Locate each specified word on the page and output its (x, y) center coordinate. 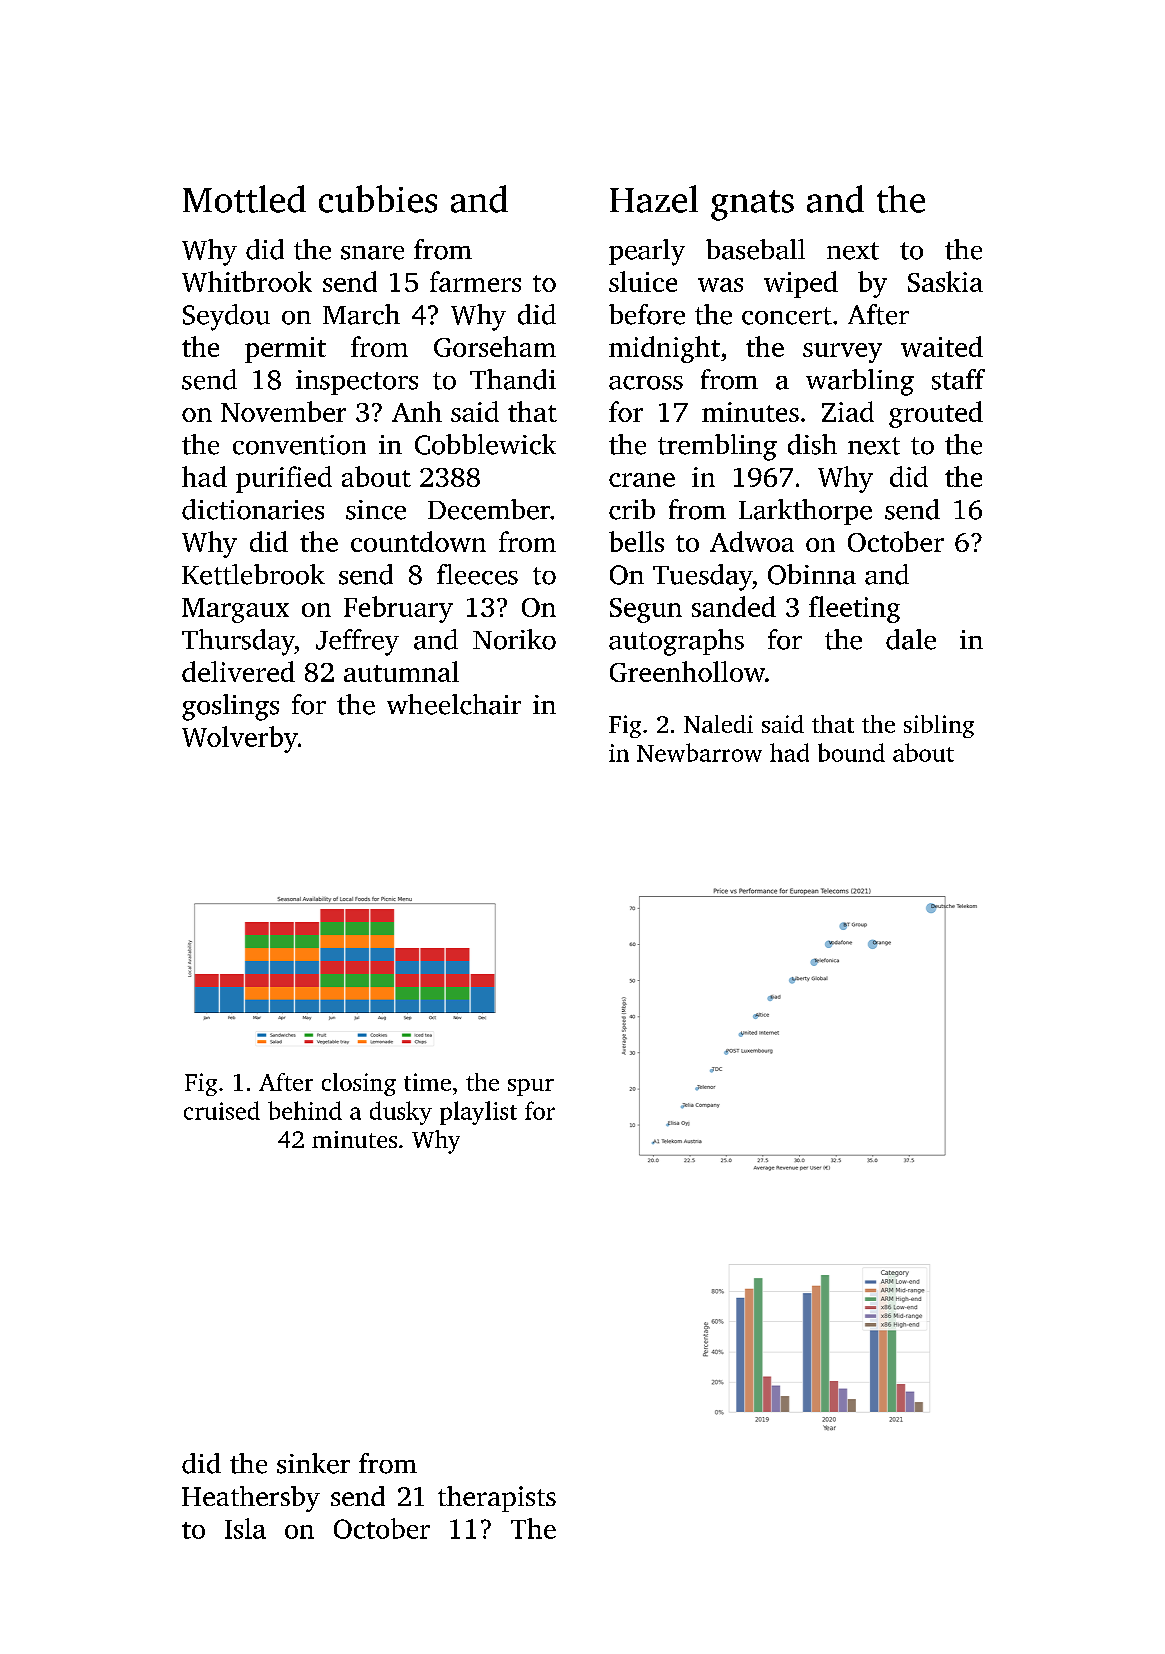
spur (531, 1087)
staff (958, 379)
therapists (497, 1499)
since (376, 510)
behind (305, 1110)
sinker (313, 1463)
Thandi (513, 379)
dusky (401, 1113)
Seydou (226, 317)
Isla (245, 1528)
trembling (717, 447)
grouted (936, 414)
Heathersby (251, 1499)
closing (359, 1084)
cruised (222, 1110)
